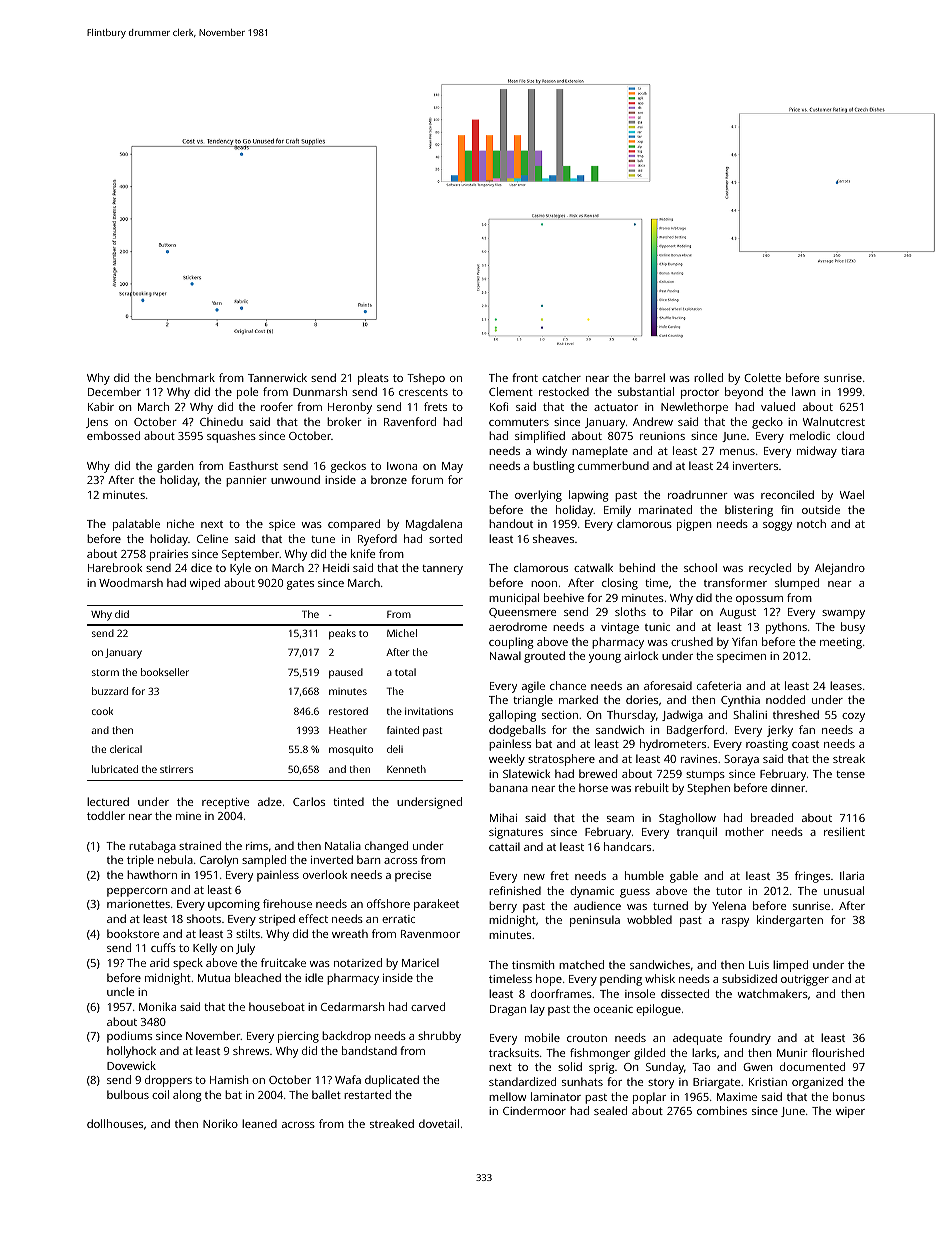 The image size is (952, 1233). I want to click on Kelly, so click(205, 949).
